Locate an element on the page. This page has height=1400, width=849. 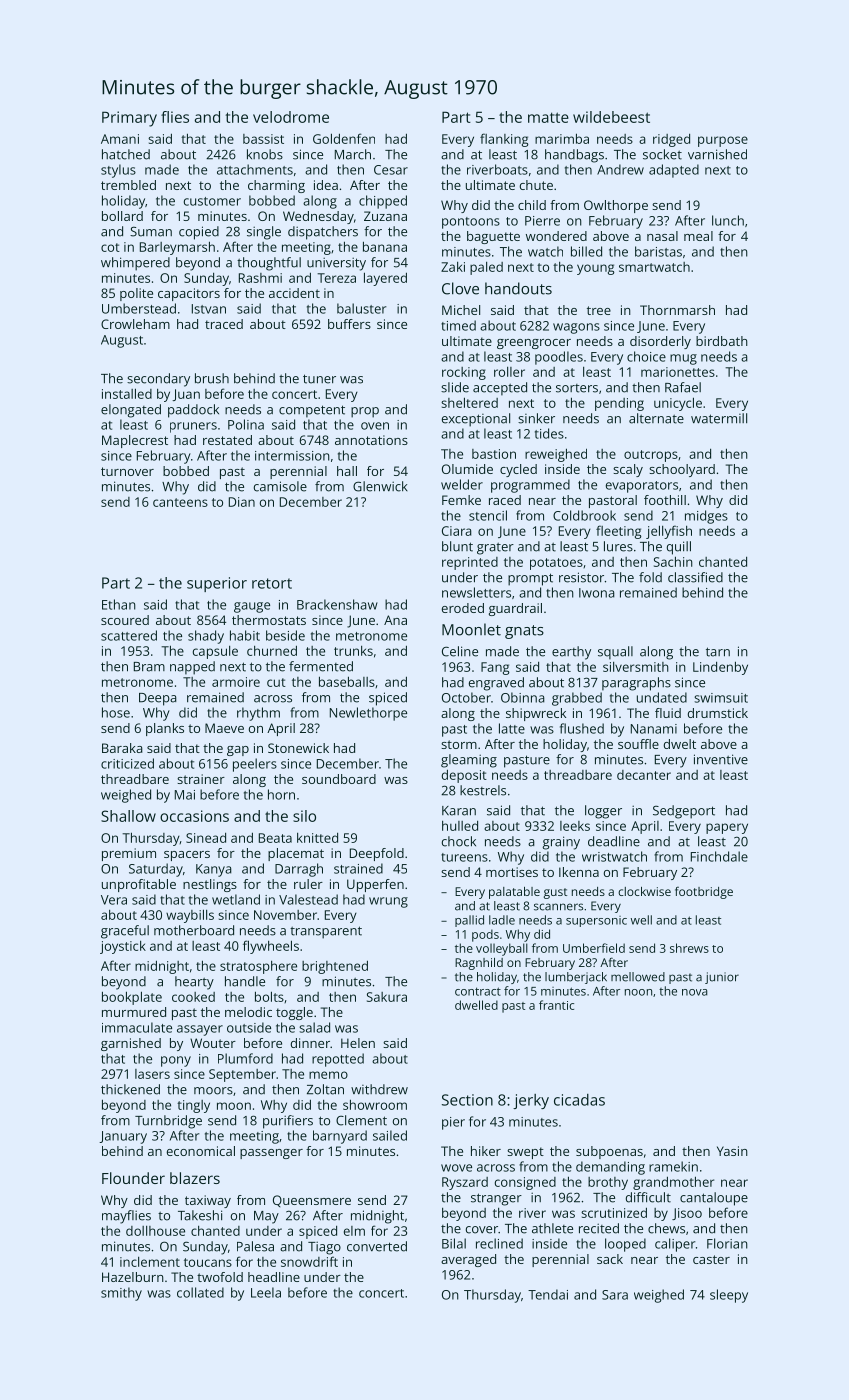
pallid is located at coordinates (469, 921).
